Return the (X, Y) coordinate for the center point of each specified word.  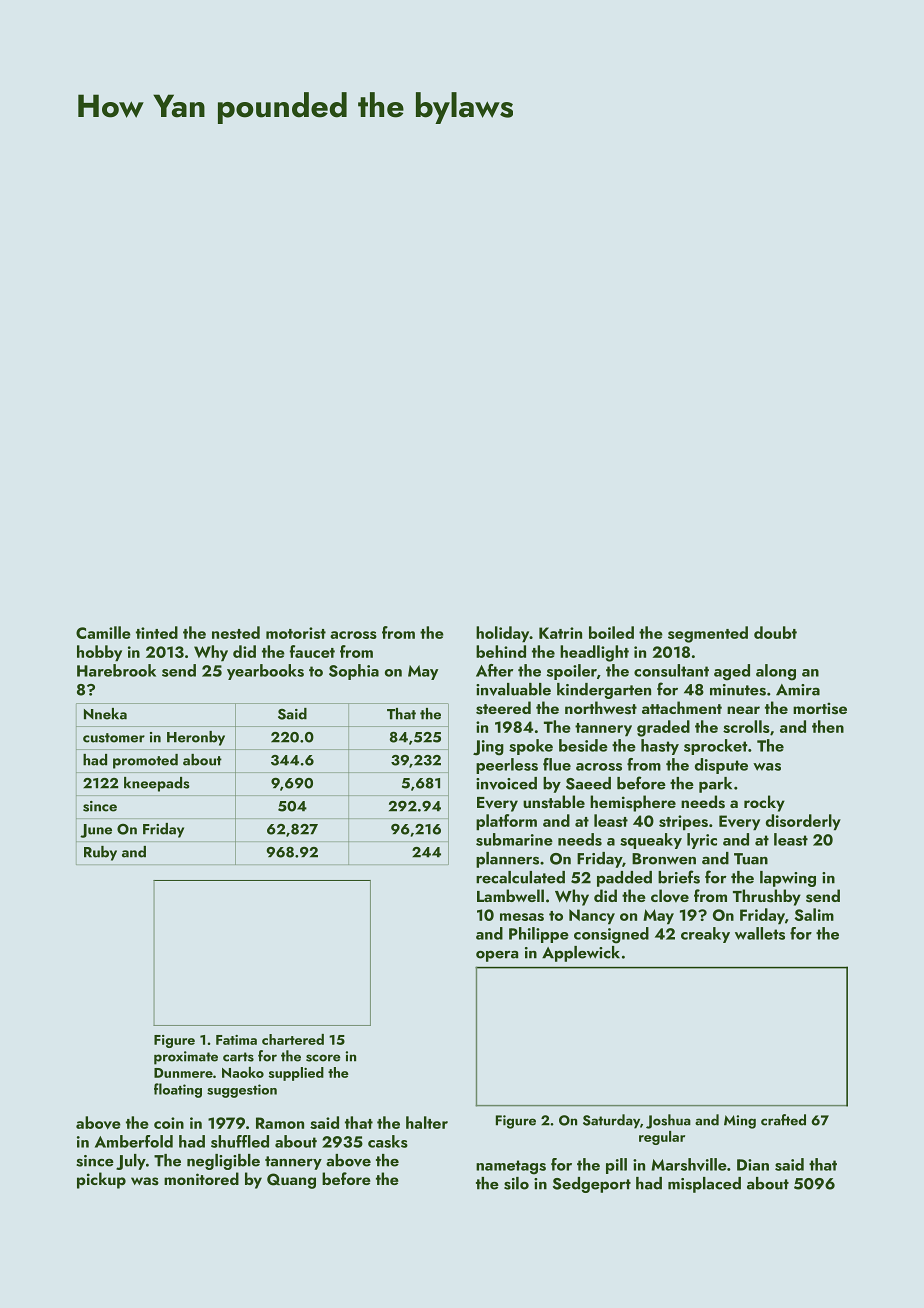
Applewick (581, 954)
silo (516, 1183)
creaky (705, 935)
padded (624, 879)
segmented (708, 634)
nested (236, 632)
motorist (296, 633)
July (131, 1162)
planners (507, 860)
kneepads (157, 784)
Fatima (236, 1040)
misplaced (704, 1185)
